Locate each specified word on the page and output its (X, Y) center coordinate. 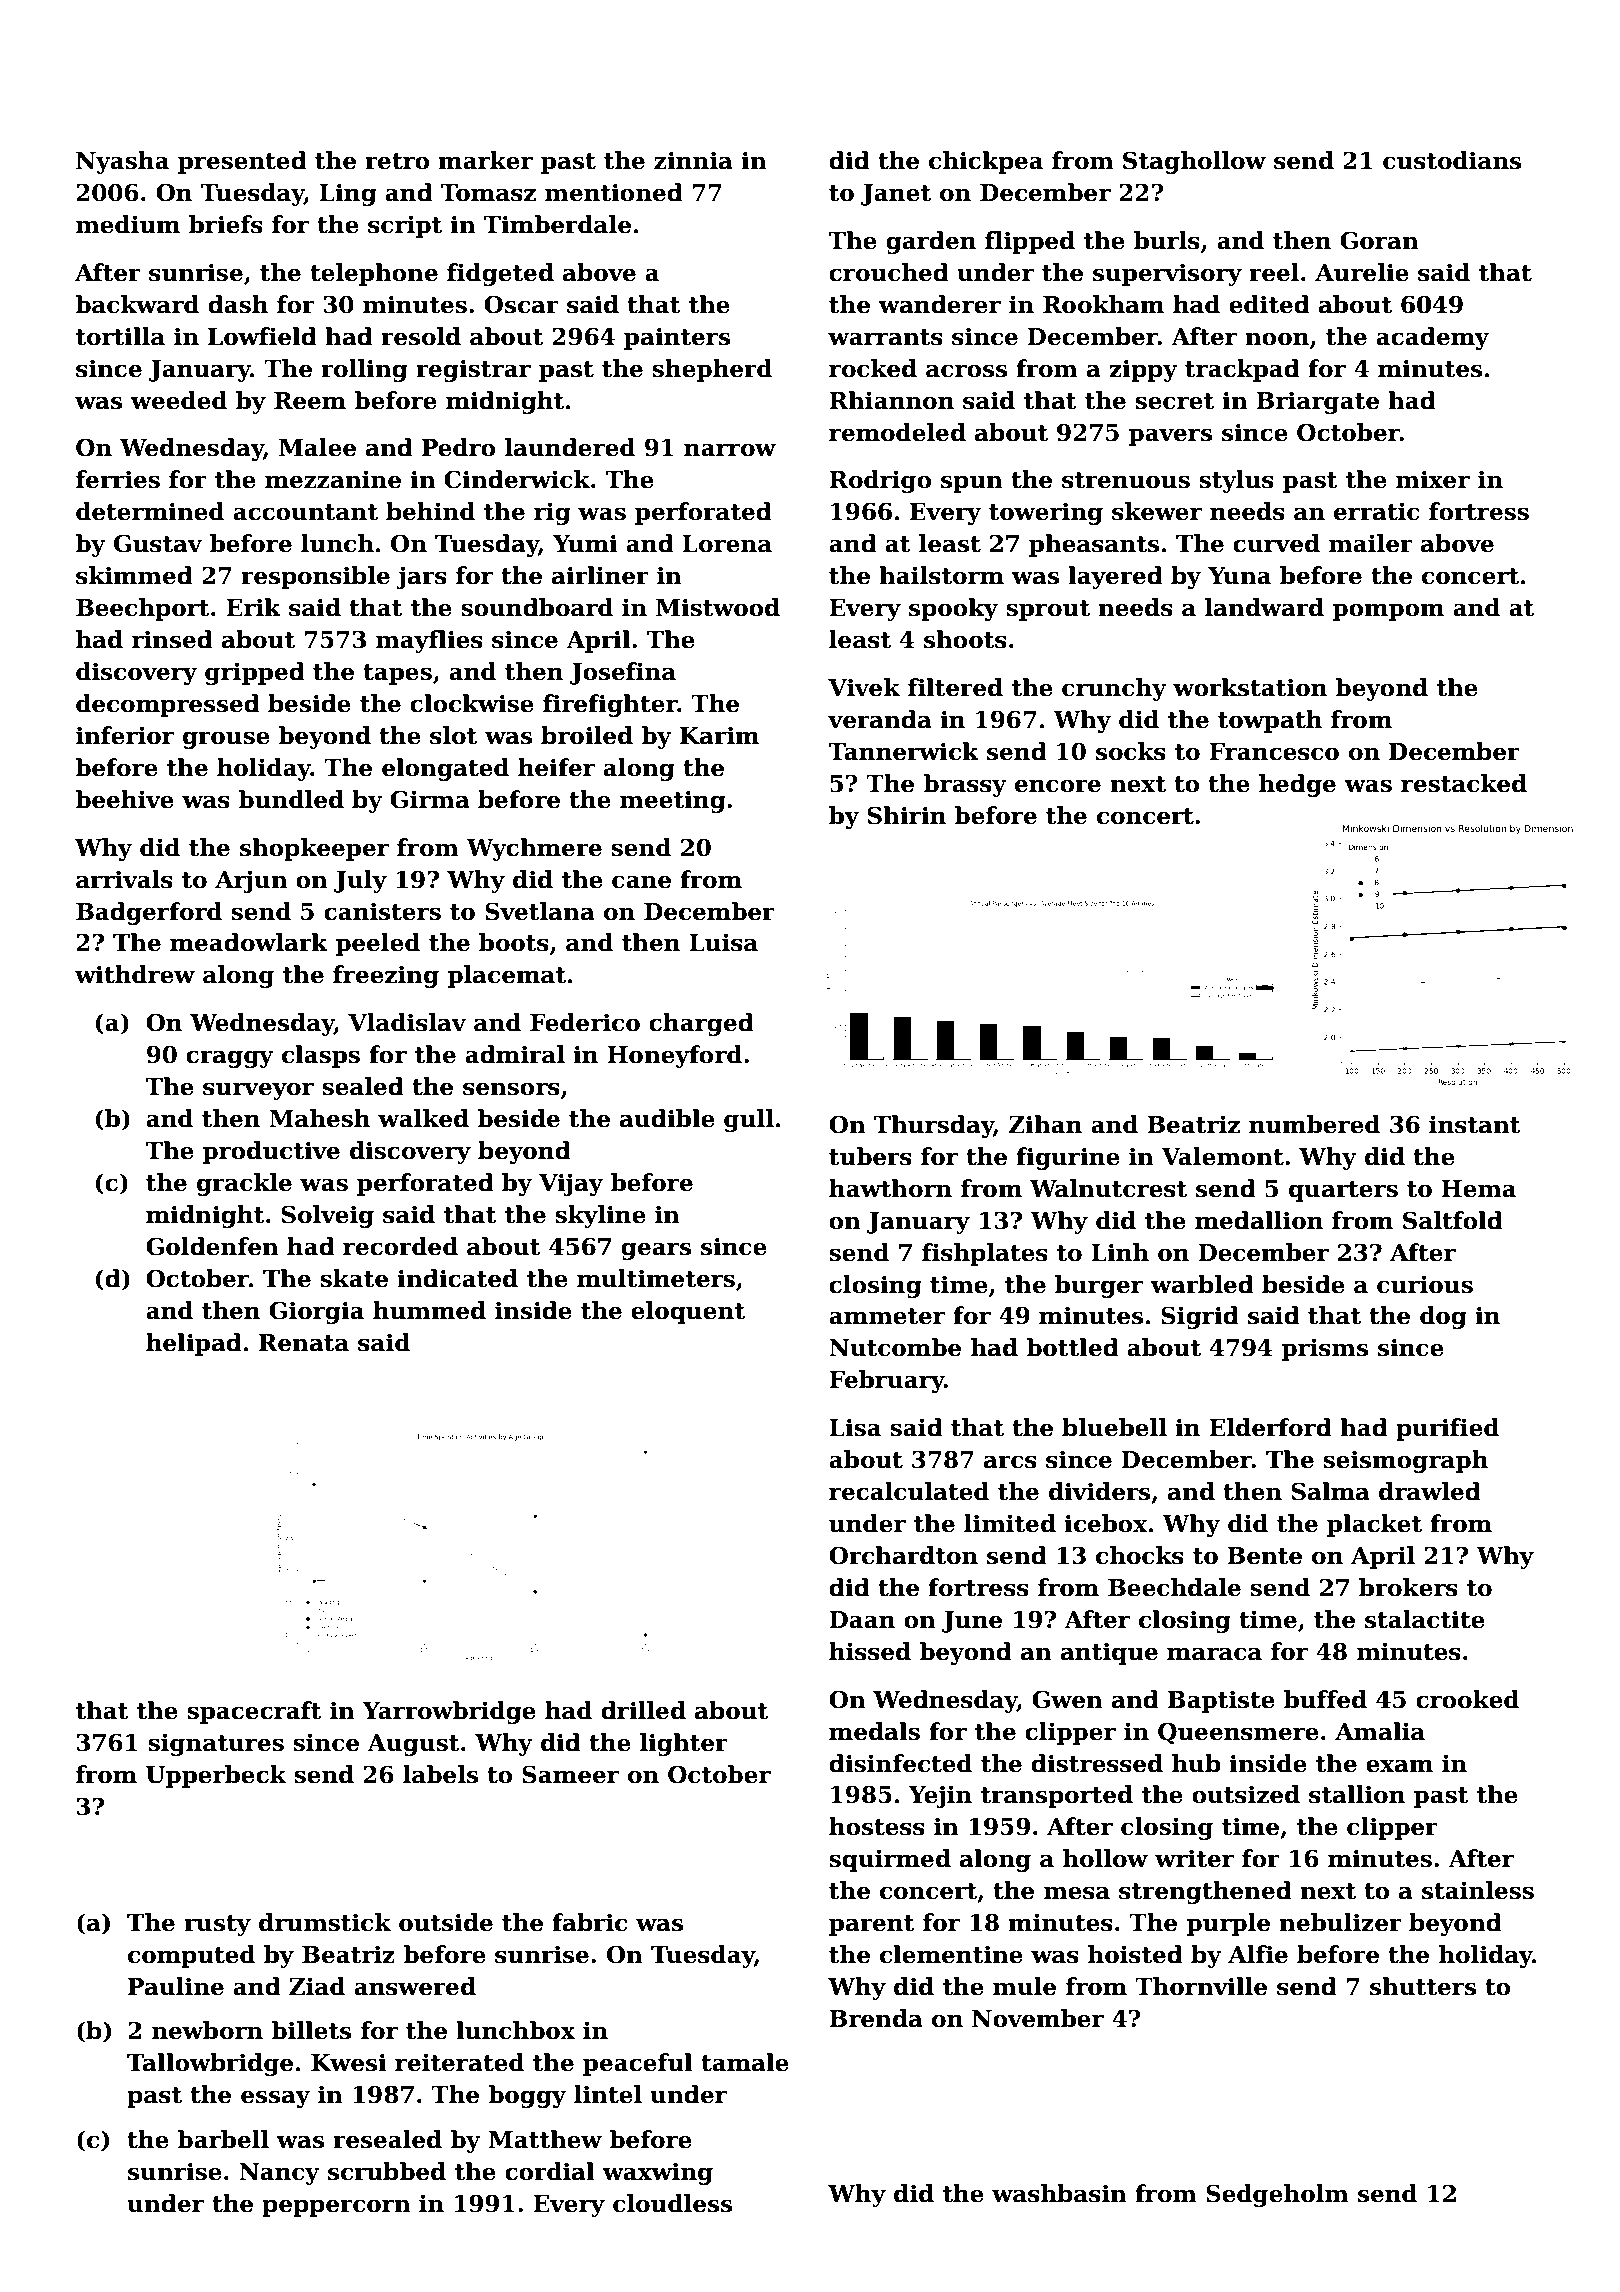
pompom (1388, 612)
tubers (870, 1156)
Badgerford (149, 913)
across (966, 371)
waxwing (657, 2173)
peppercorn (336, 2208)
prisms (1325, 1349)
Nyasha (122, 162)
